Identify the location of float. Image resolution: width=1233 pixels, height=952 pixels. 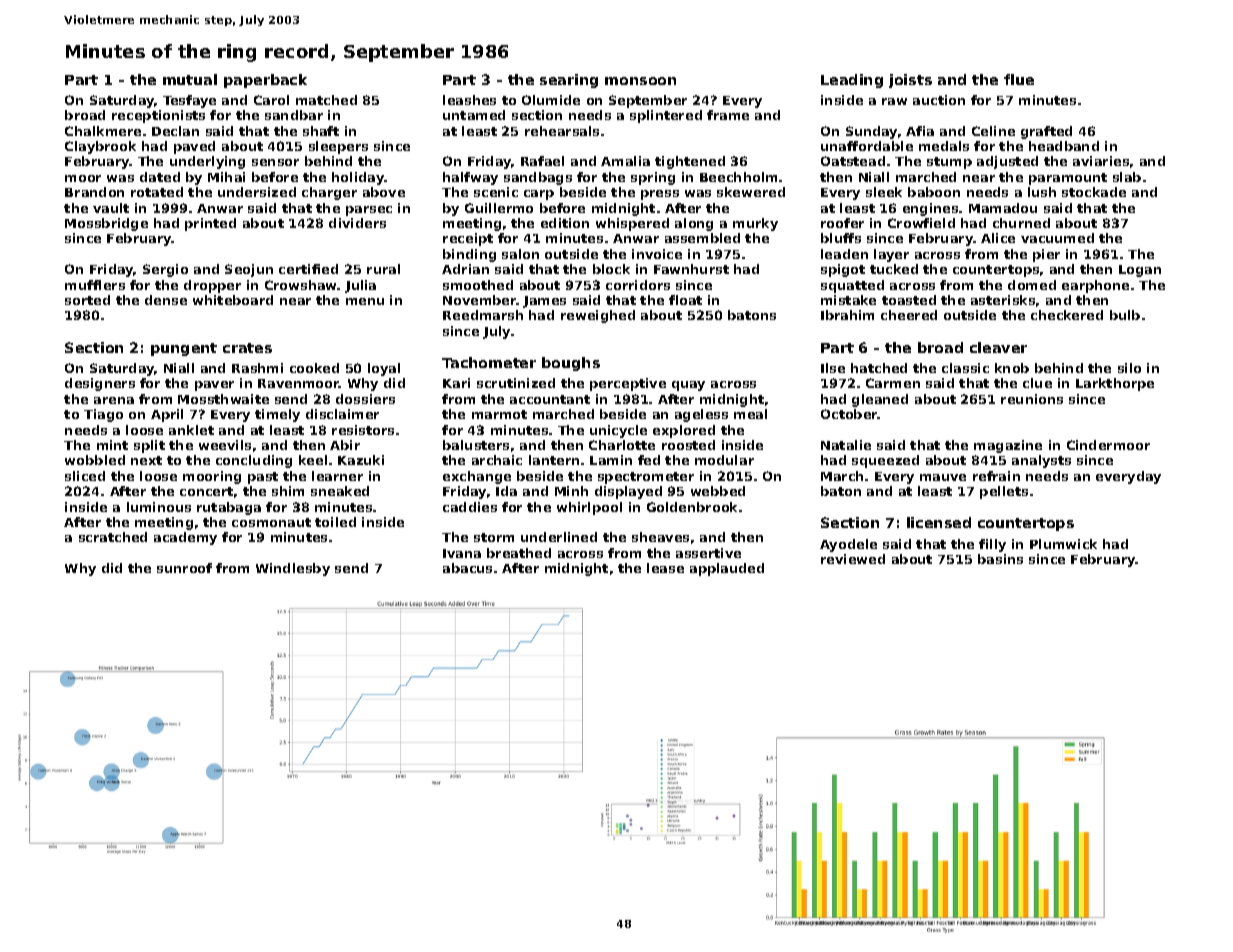
(685, 300).
